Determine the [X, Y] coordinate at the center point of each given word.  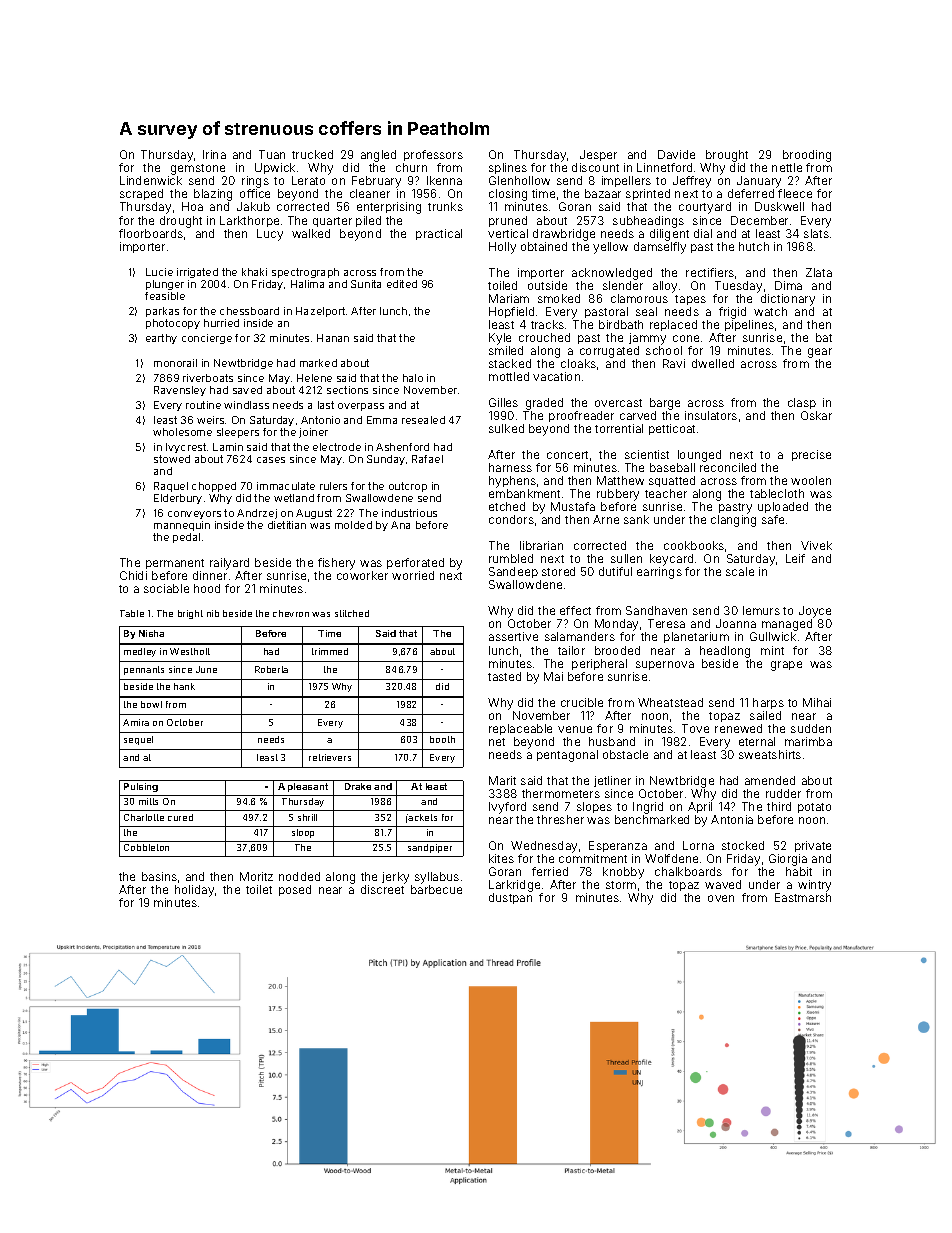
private [813, 846]
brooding [807, 156]
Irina [214, 154]
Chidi [133, 575]
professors [433, 155]
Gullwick [773, 636]
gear [820, 353]
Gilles [503, 402]
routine [203, 405]
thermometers [561, 793]
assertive [513, 636]
